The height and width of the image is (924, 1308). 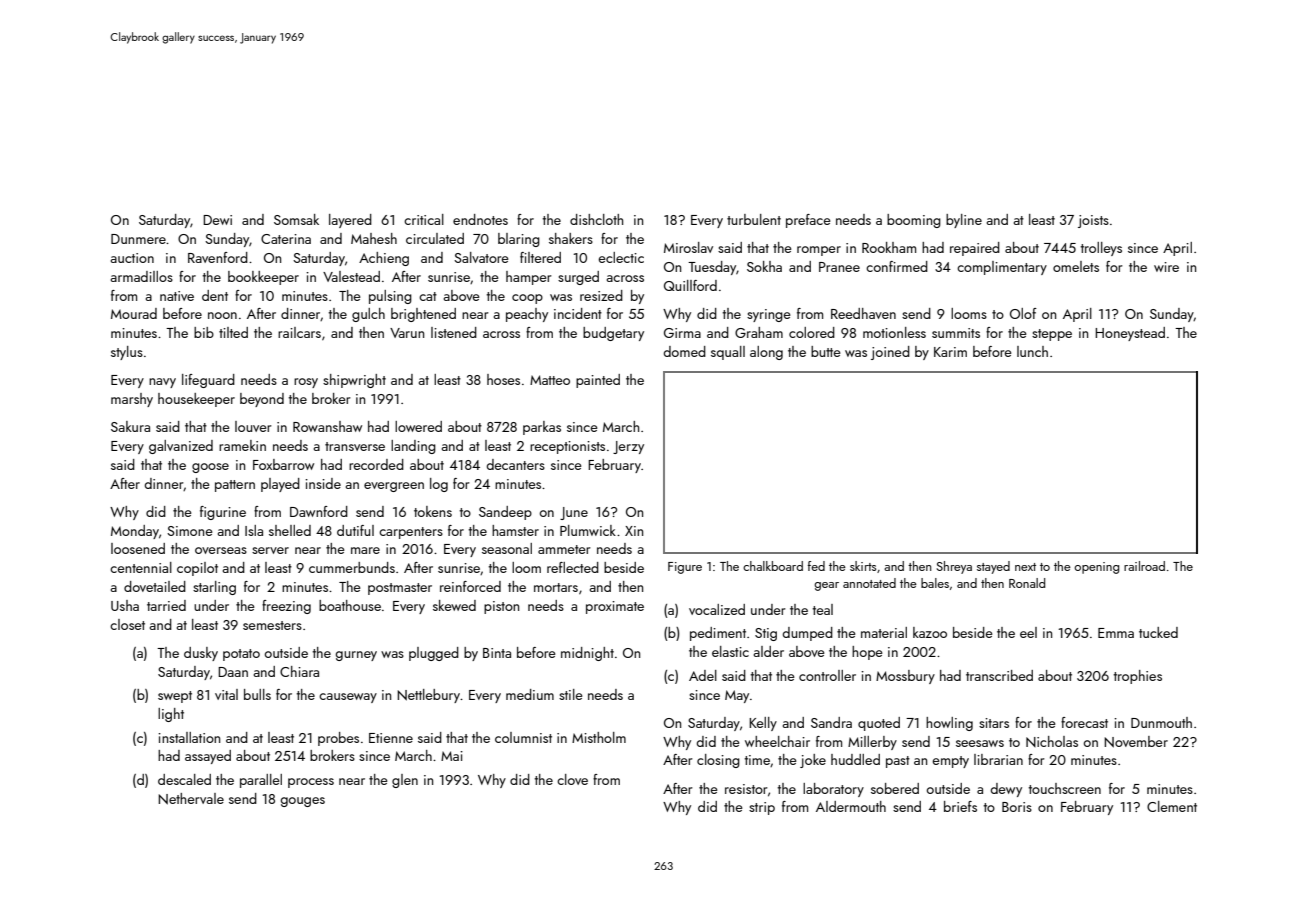 I want to click on parallel, so click(x=261, y=781).
